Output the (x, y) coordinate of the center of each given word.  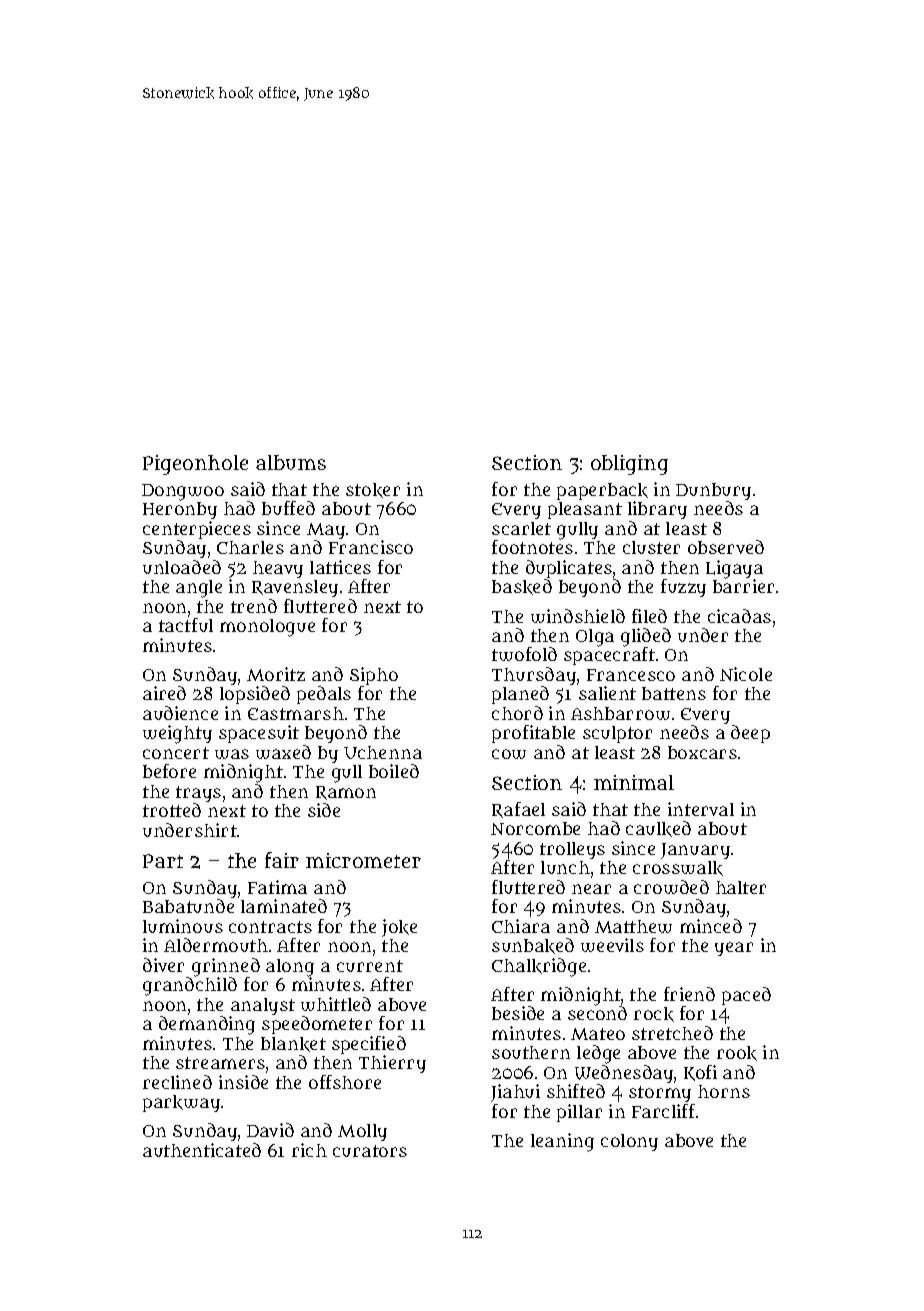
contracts (270, 927)
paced (746, 996)
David (270, 1130)
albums (291, 462)
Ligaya (734, 569)
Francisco (371, 547)
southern (531, 1052)
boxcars (702, 752)
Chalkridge (539, 967)
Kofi (700, 1073)
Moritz (276, 674)
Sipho (374, 676)
